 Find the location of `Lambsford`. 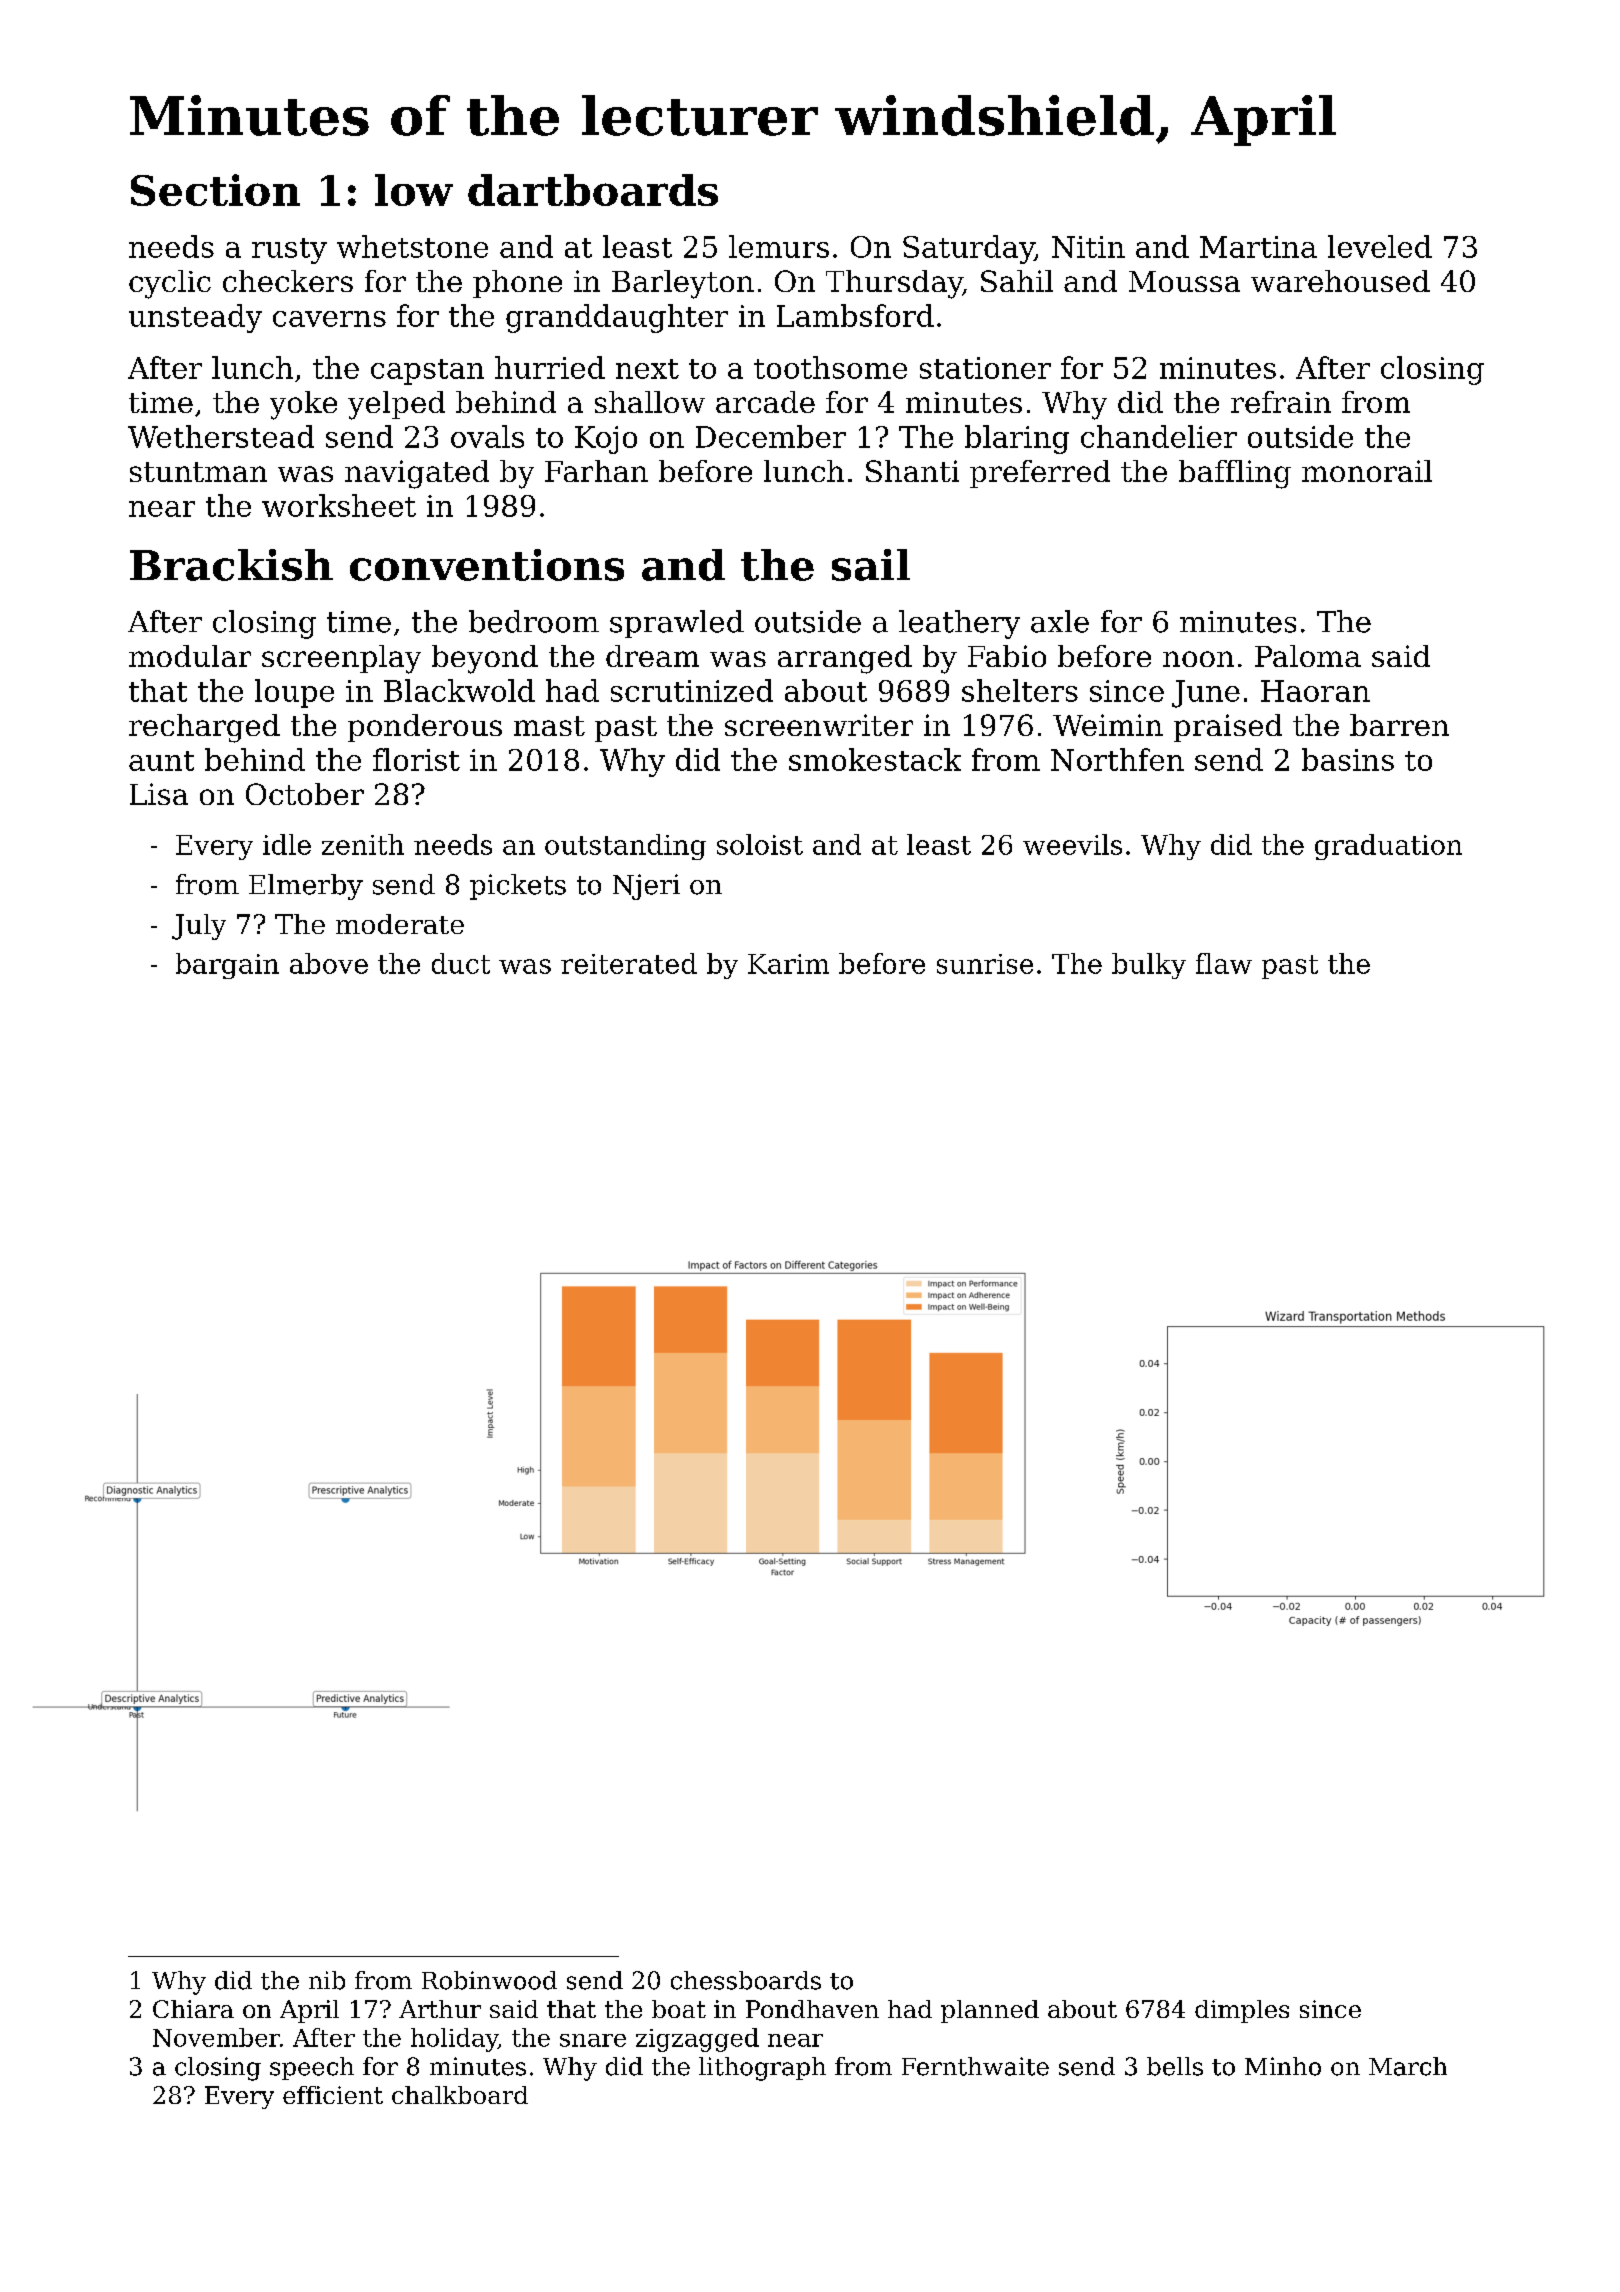

Lambsford is located at coordinates (855, 315).
